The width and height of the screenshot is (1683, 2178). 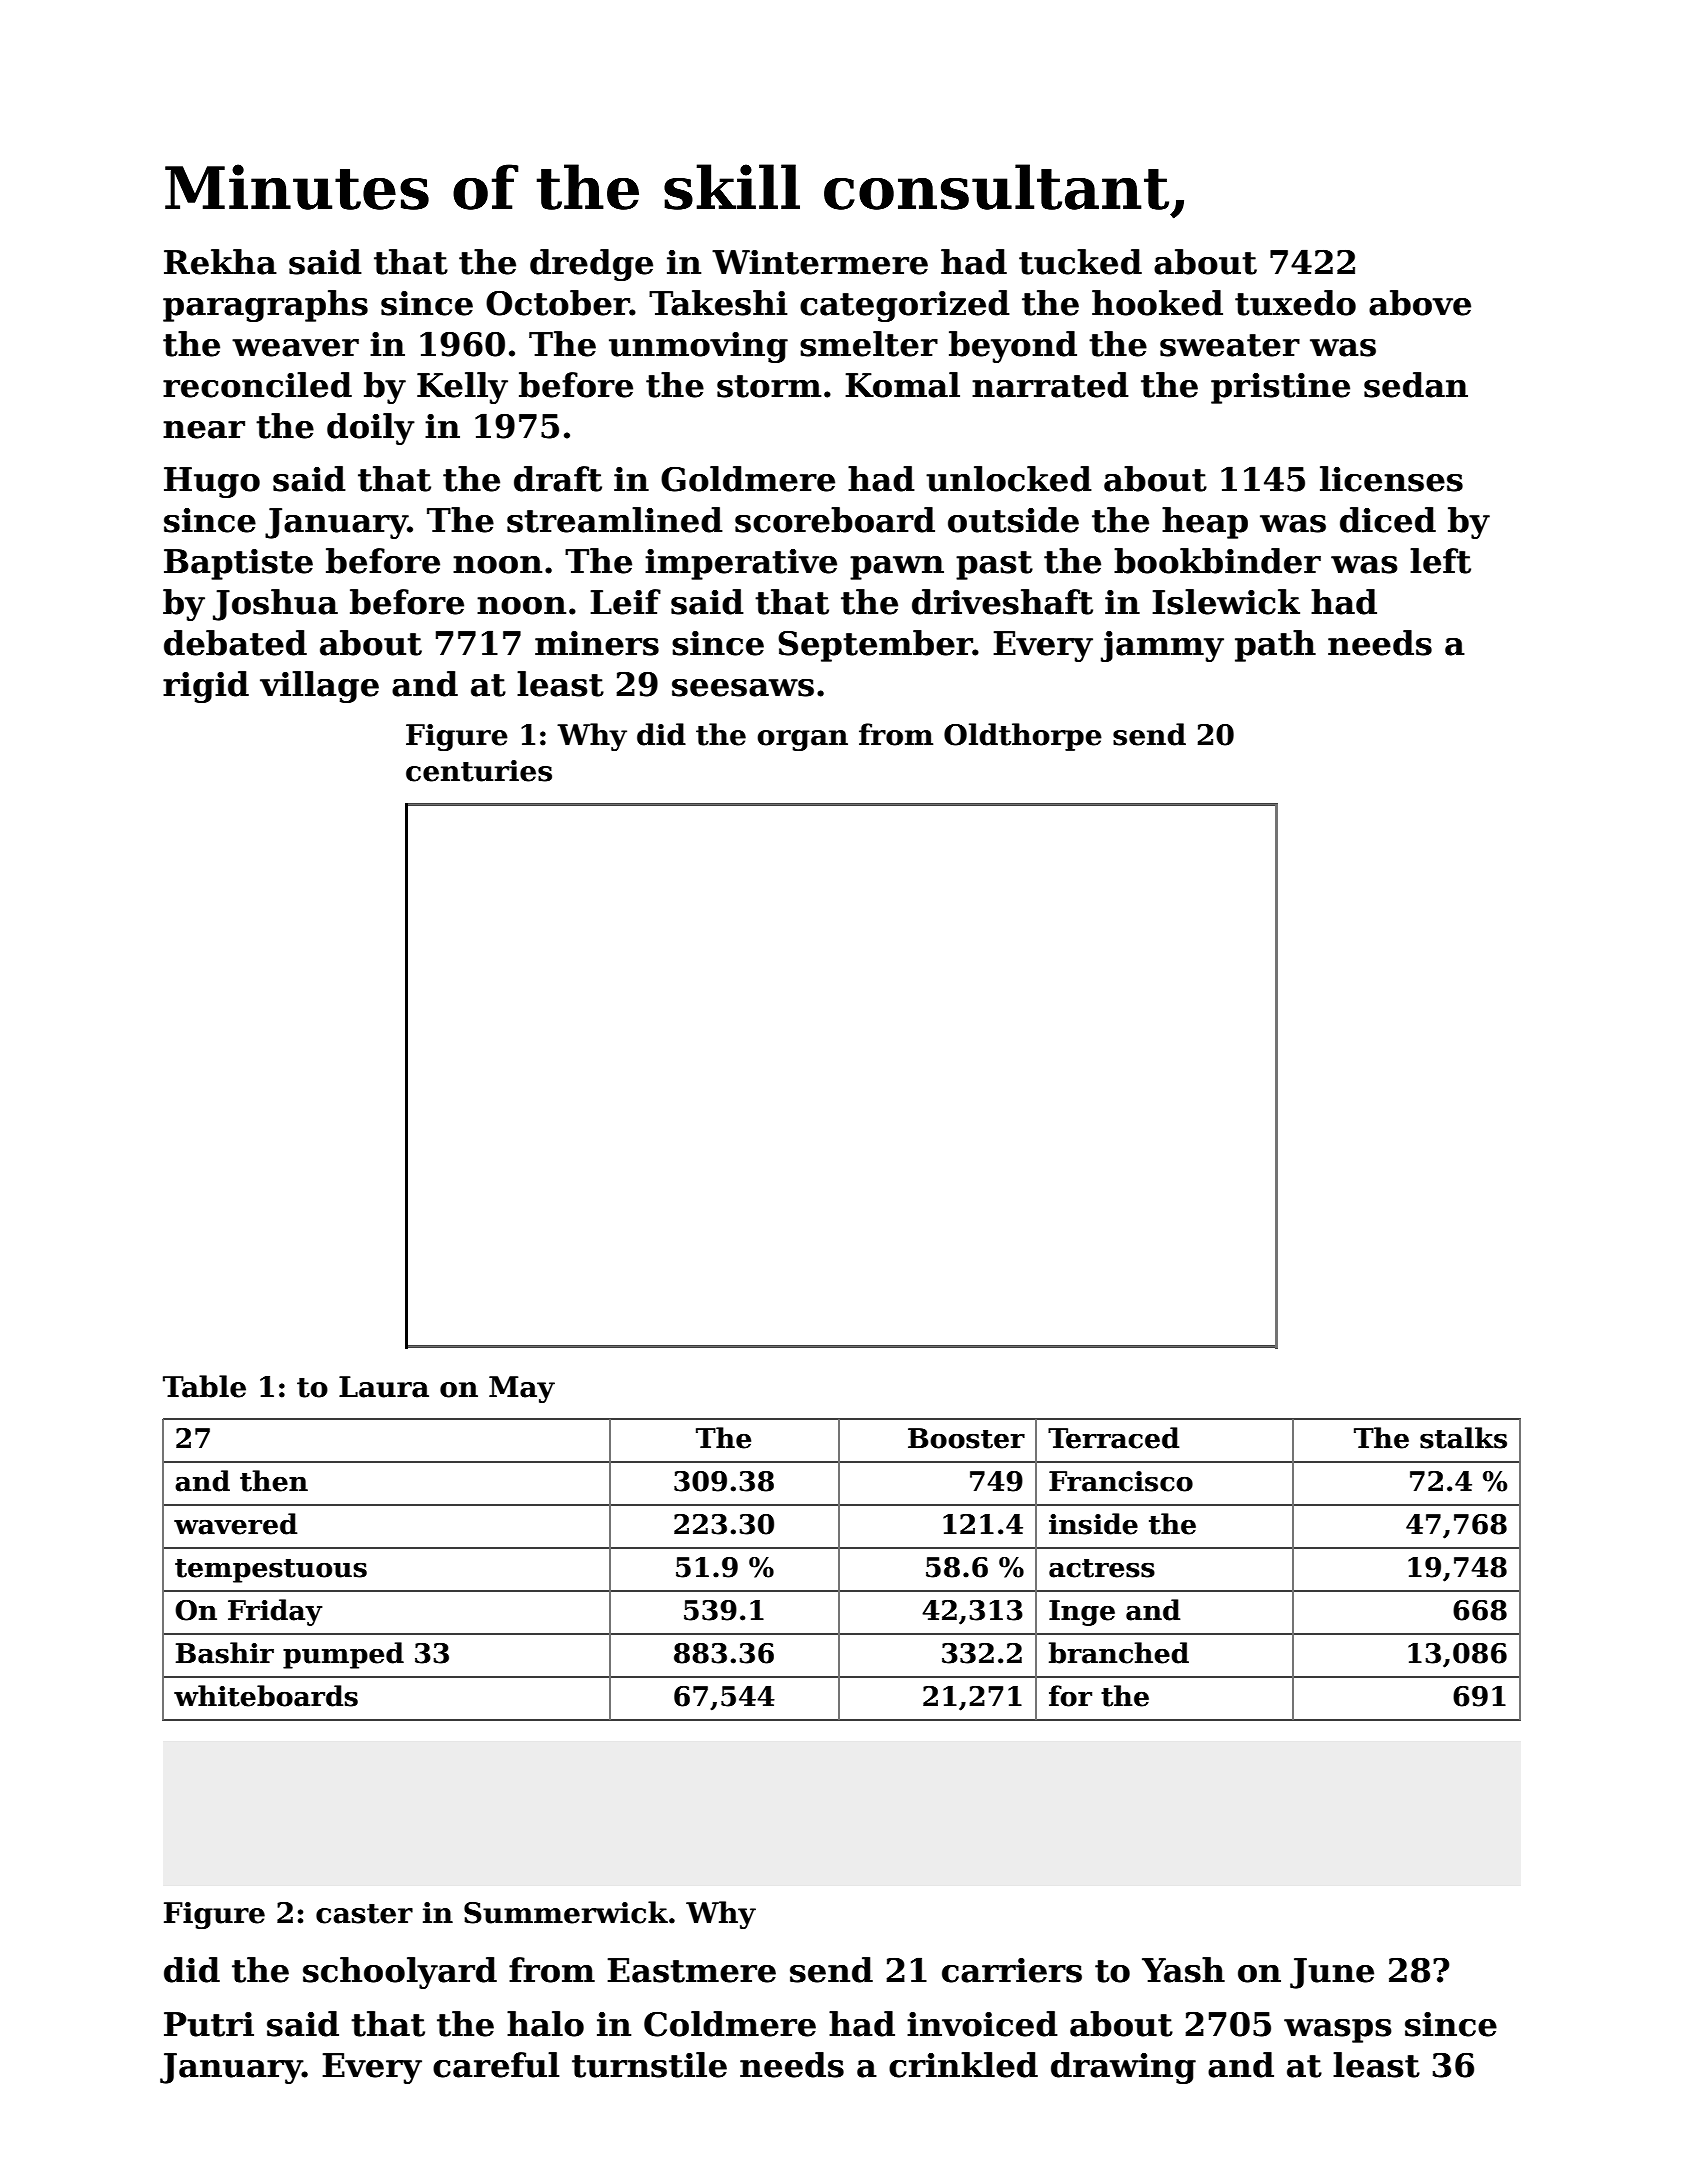 What do you see at coordinates (698, 347) in the screenshot?
I see `unmoving` at bounding box center [698, 347].
